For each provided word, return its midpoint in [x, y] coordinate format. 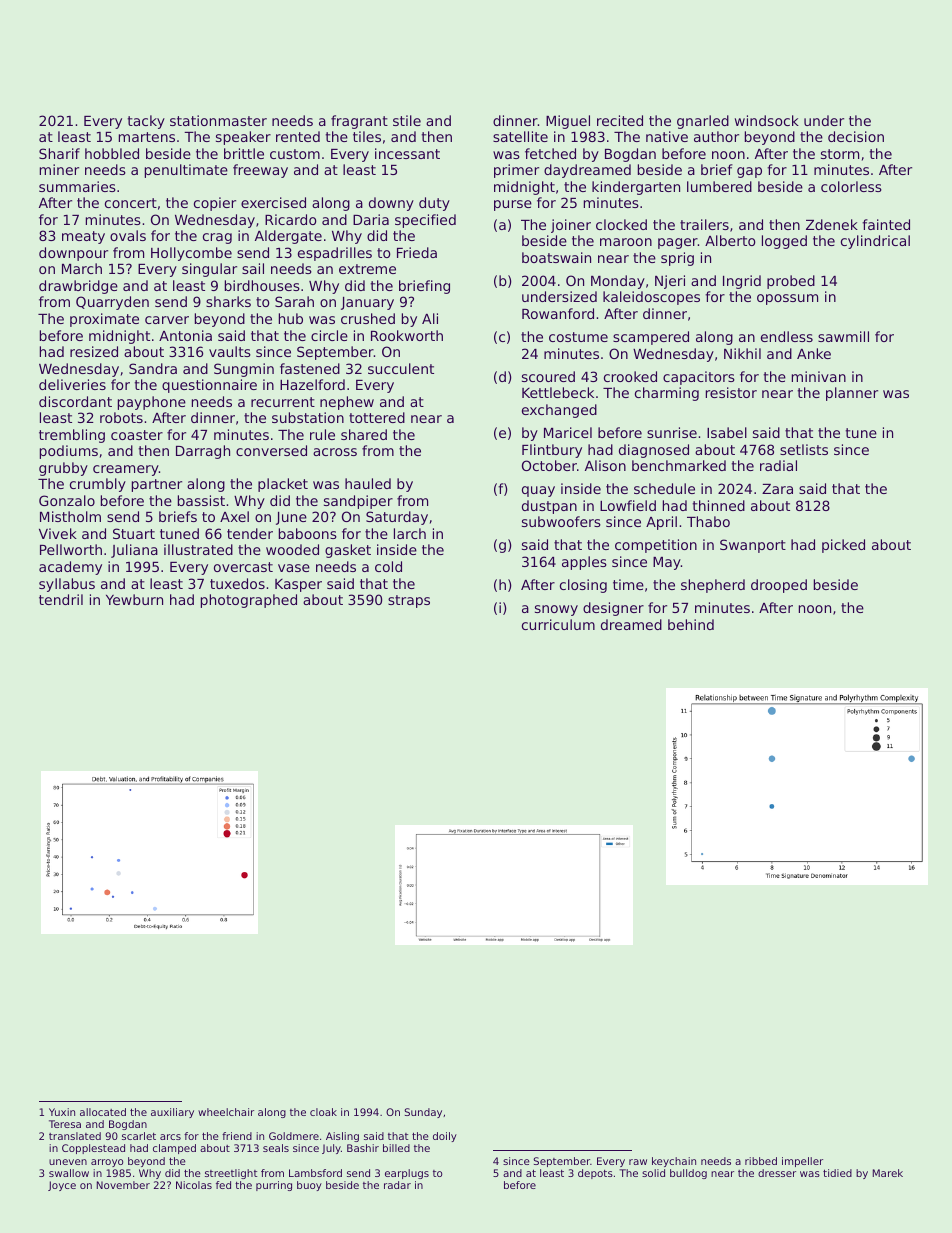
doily [445, 1137]
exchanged [559, 411]
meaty [83, 237]
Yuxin [62, 1112]
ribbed [761, 1161]
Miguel [568, 122]
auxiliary [172, 1113]
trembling [72, 436]
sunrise [672, 432]
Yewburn [134, 599]
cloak [323, 1112]
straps [409, 601]
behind [691, 624]
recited [620, 120]
